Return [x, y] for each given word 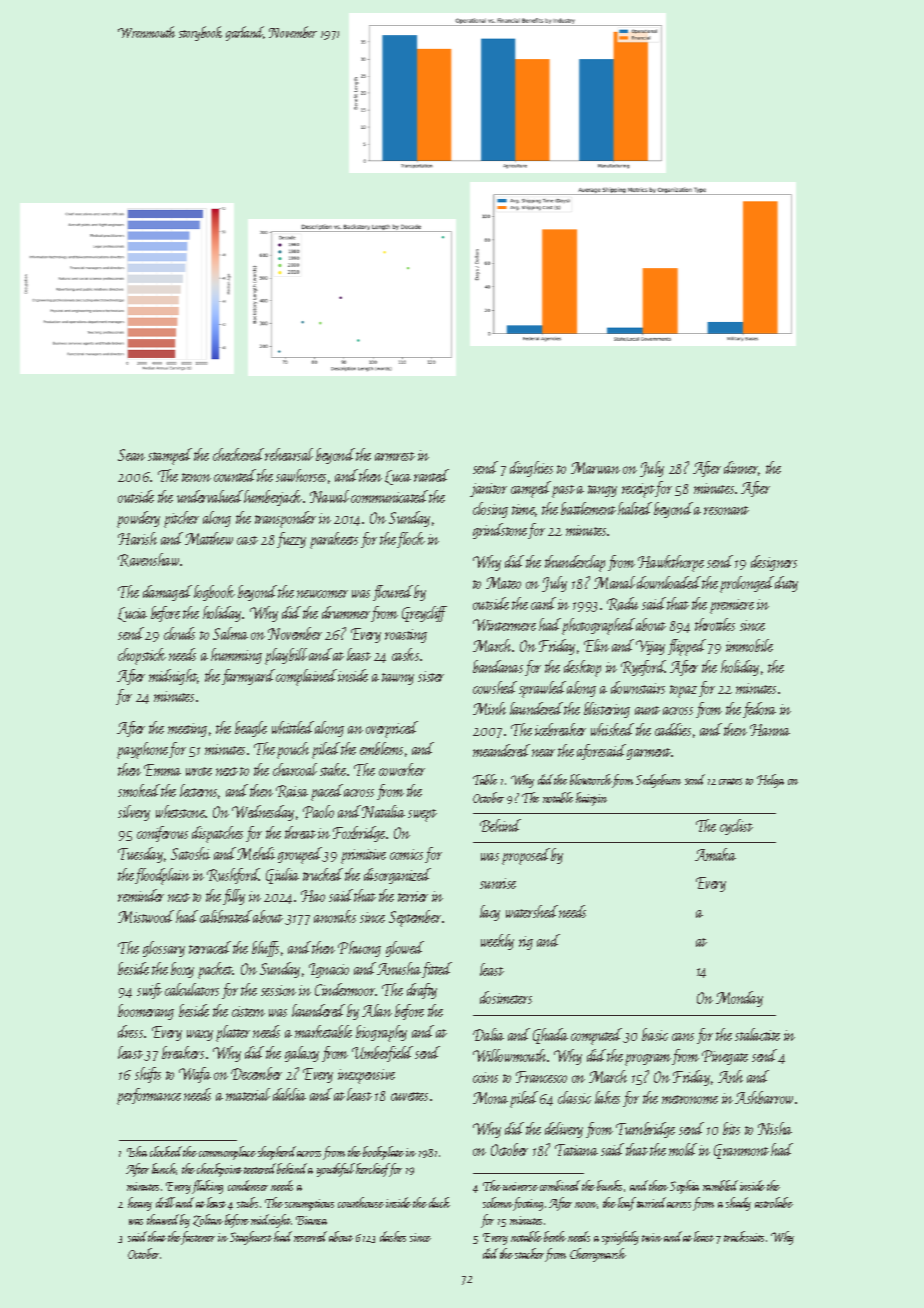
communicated [389, 496]
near [543, 753]
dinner [741, 468]
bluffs [265, 949]
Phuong [359, 949]
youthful [336, 1170]
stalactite [757, 1034]
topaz [683, 691]
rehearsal [289, 454]
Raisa [292, 791]
